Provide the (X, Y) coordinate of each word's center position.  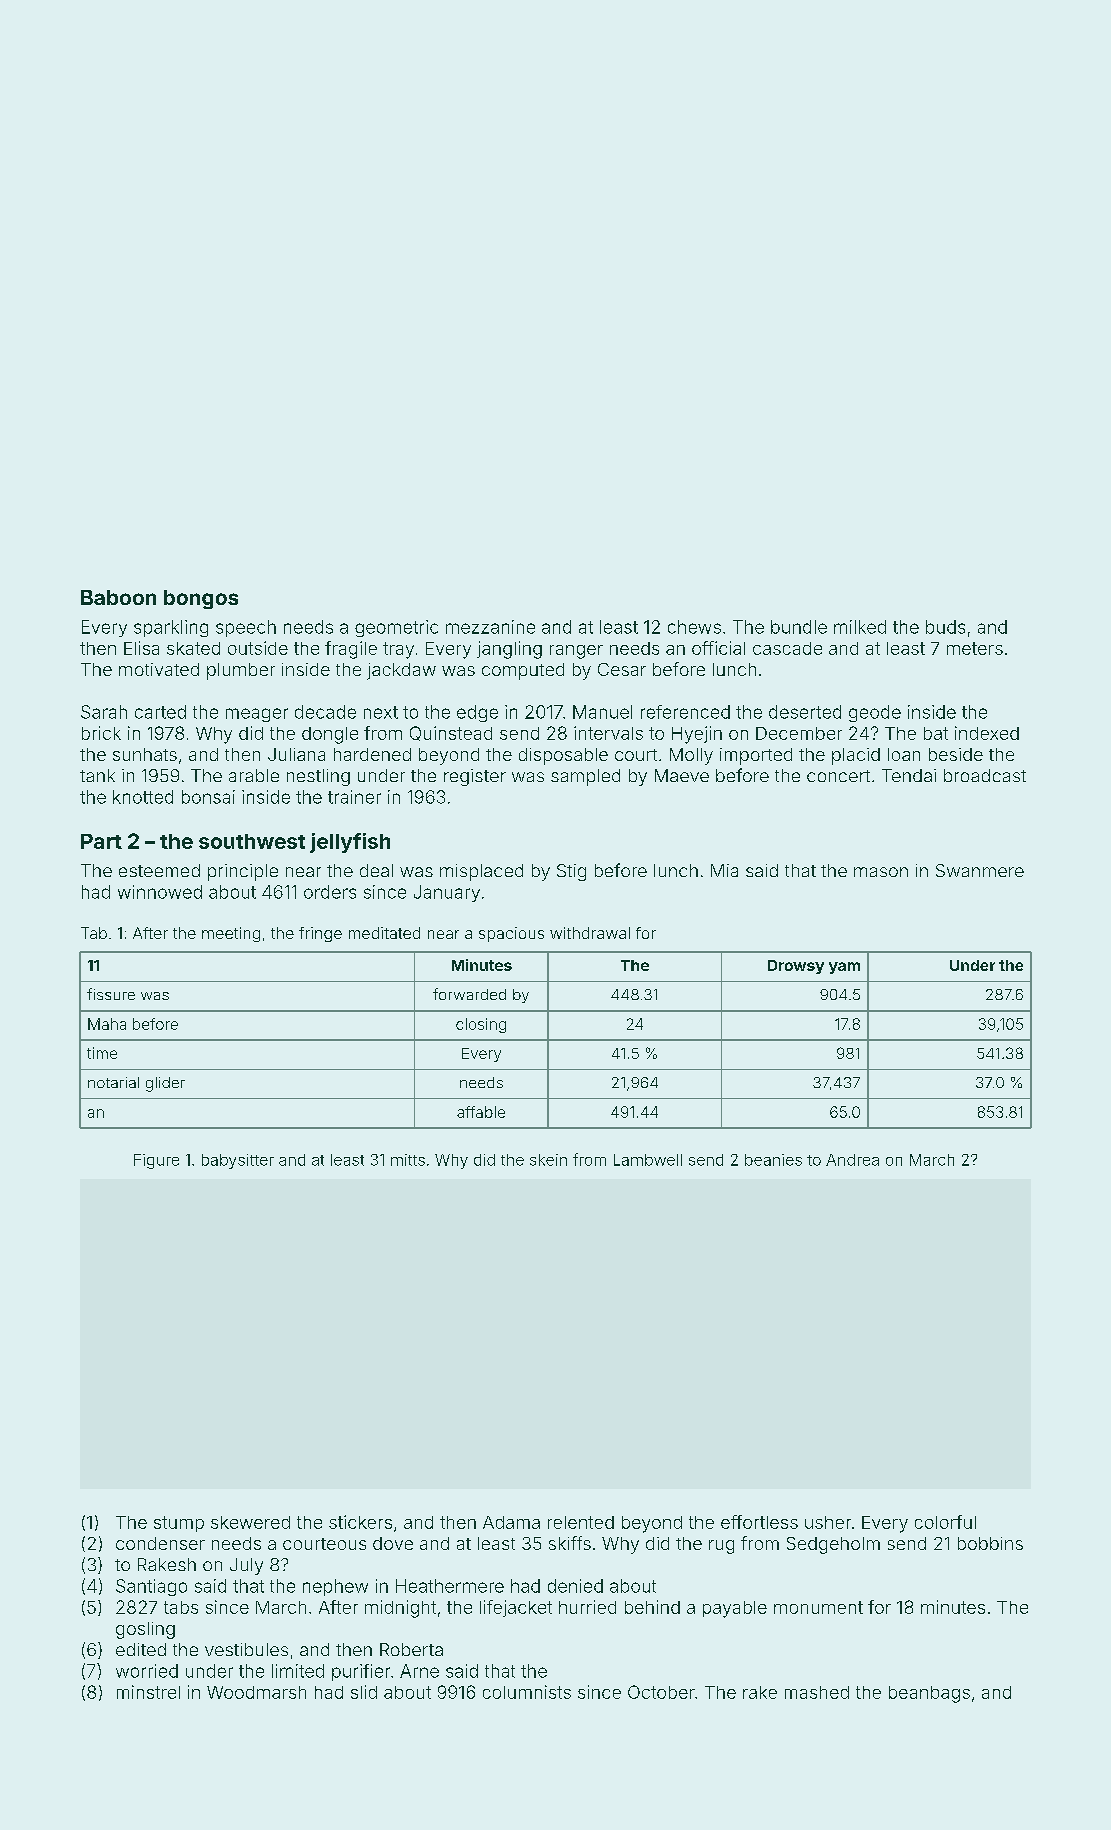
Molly (691, 756)
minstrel (148, 1692)
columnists (527, 1692)
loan (904, 754)
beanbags (929, 1694)
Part (101, 841)
